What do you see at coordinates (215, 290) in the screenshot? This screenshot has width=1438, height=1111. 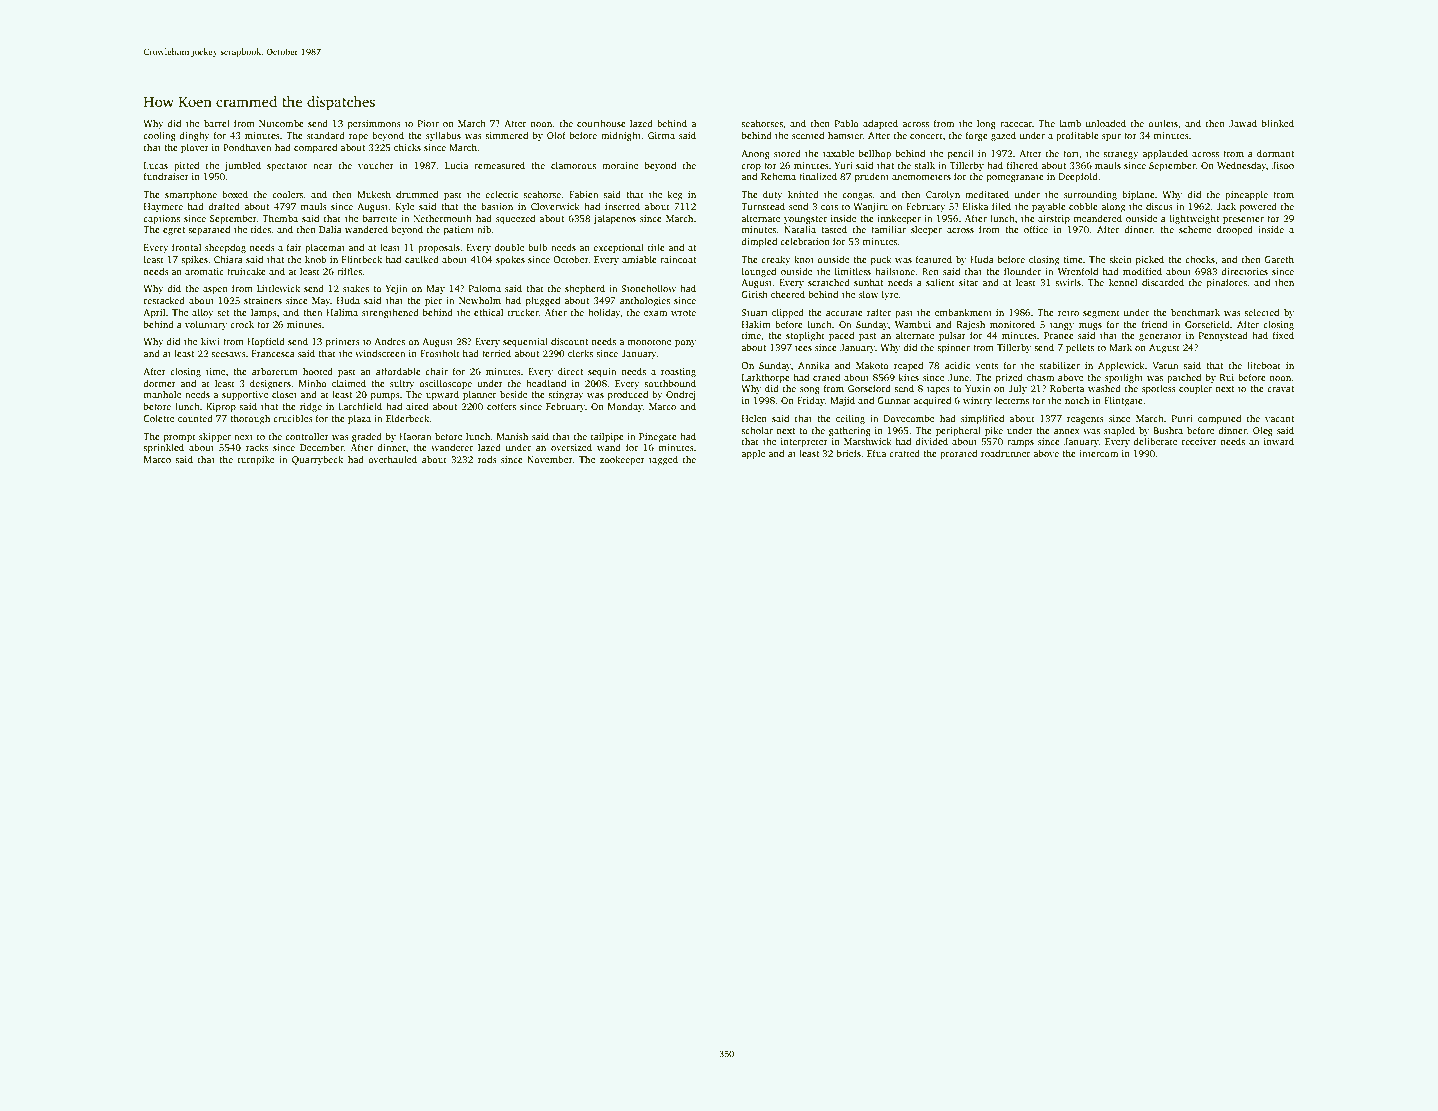 I see `aspen` at bounding box center [215, 290].
